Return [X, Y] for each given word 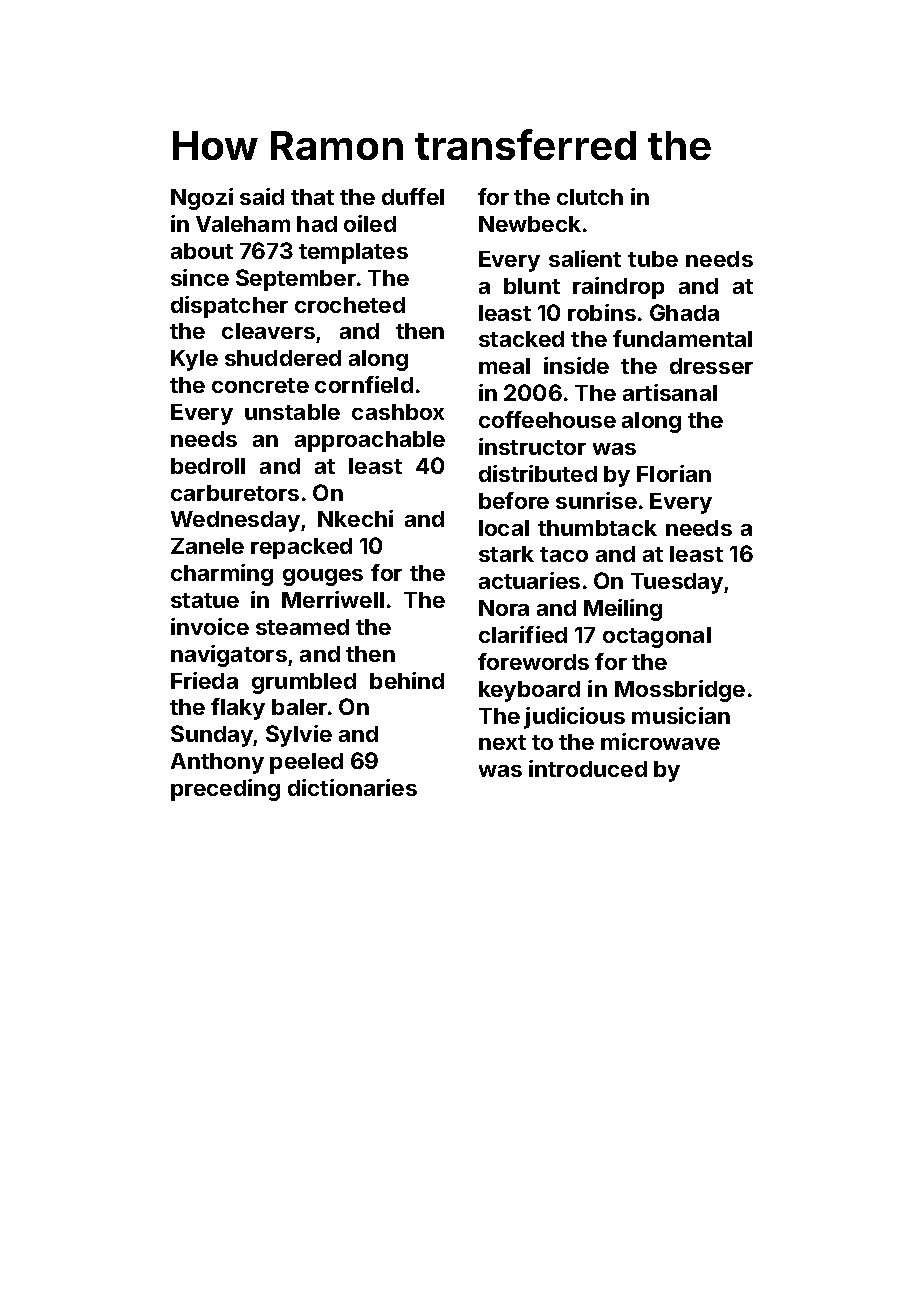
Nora [504, 608]
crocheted [350, 305]
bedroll [208, 466]
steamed [302, 627]
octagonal [657, 637]
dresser [711, 366]
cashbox [398, 412]
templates [353, 253]
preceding [225, 790]
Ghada [684, 312]
